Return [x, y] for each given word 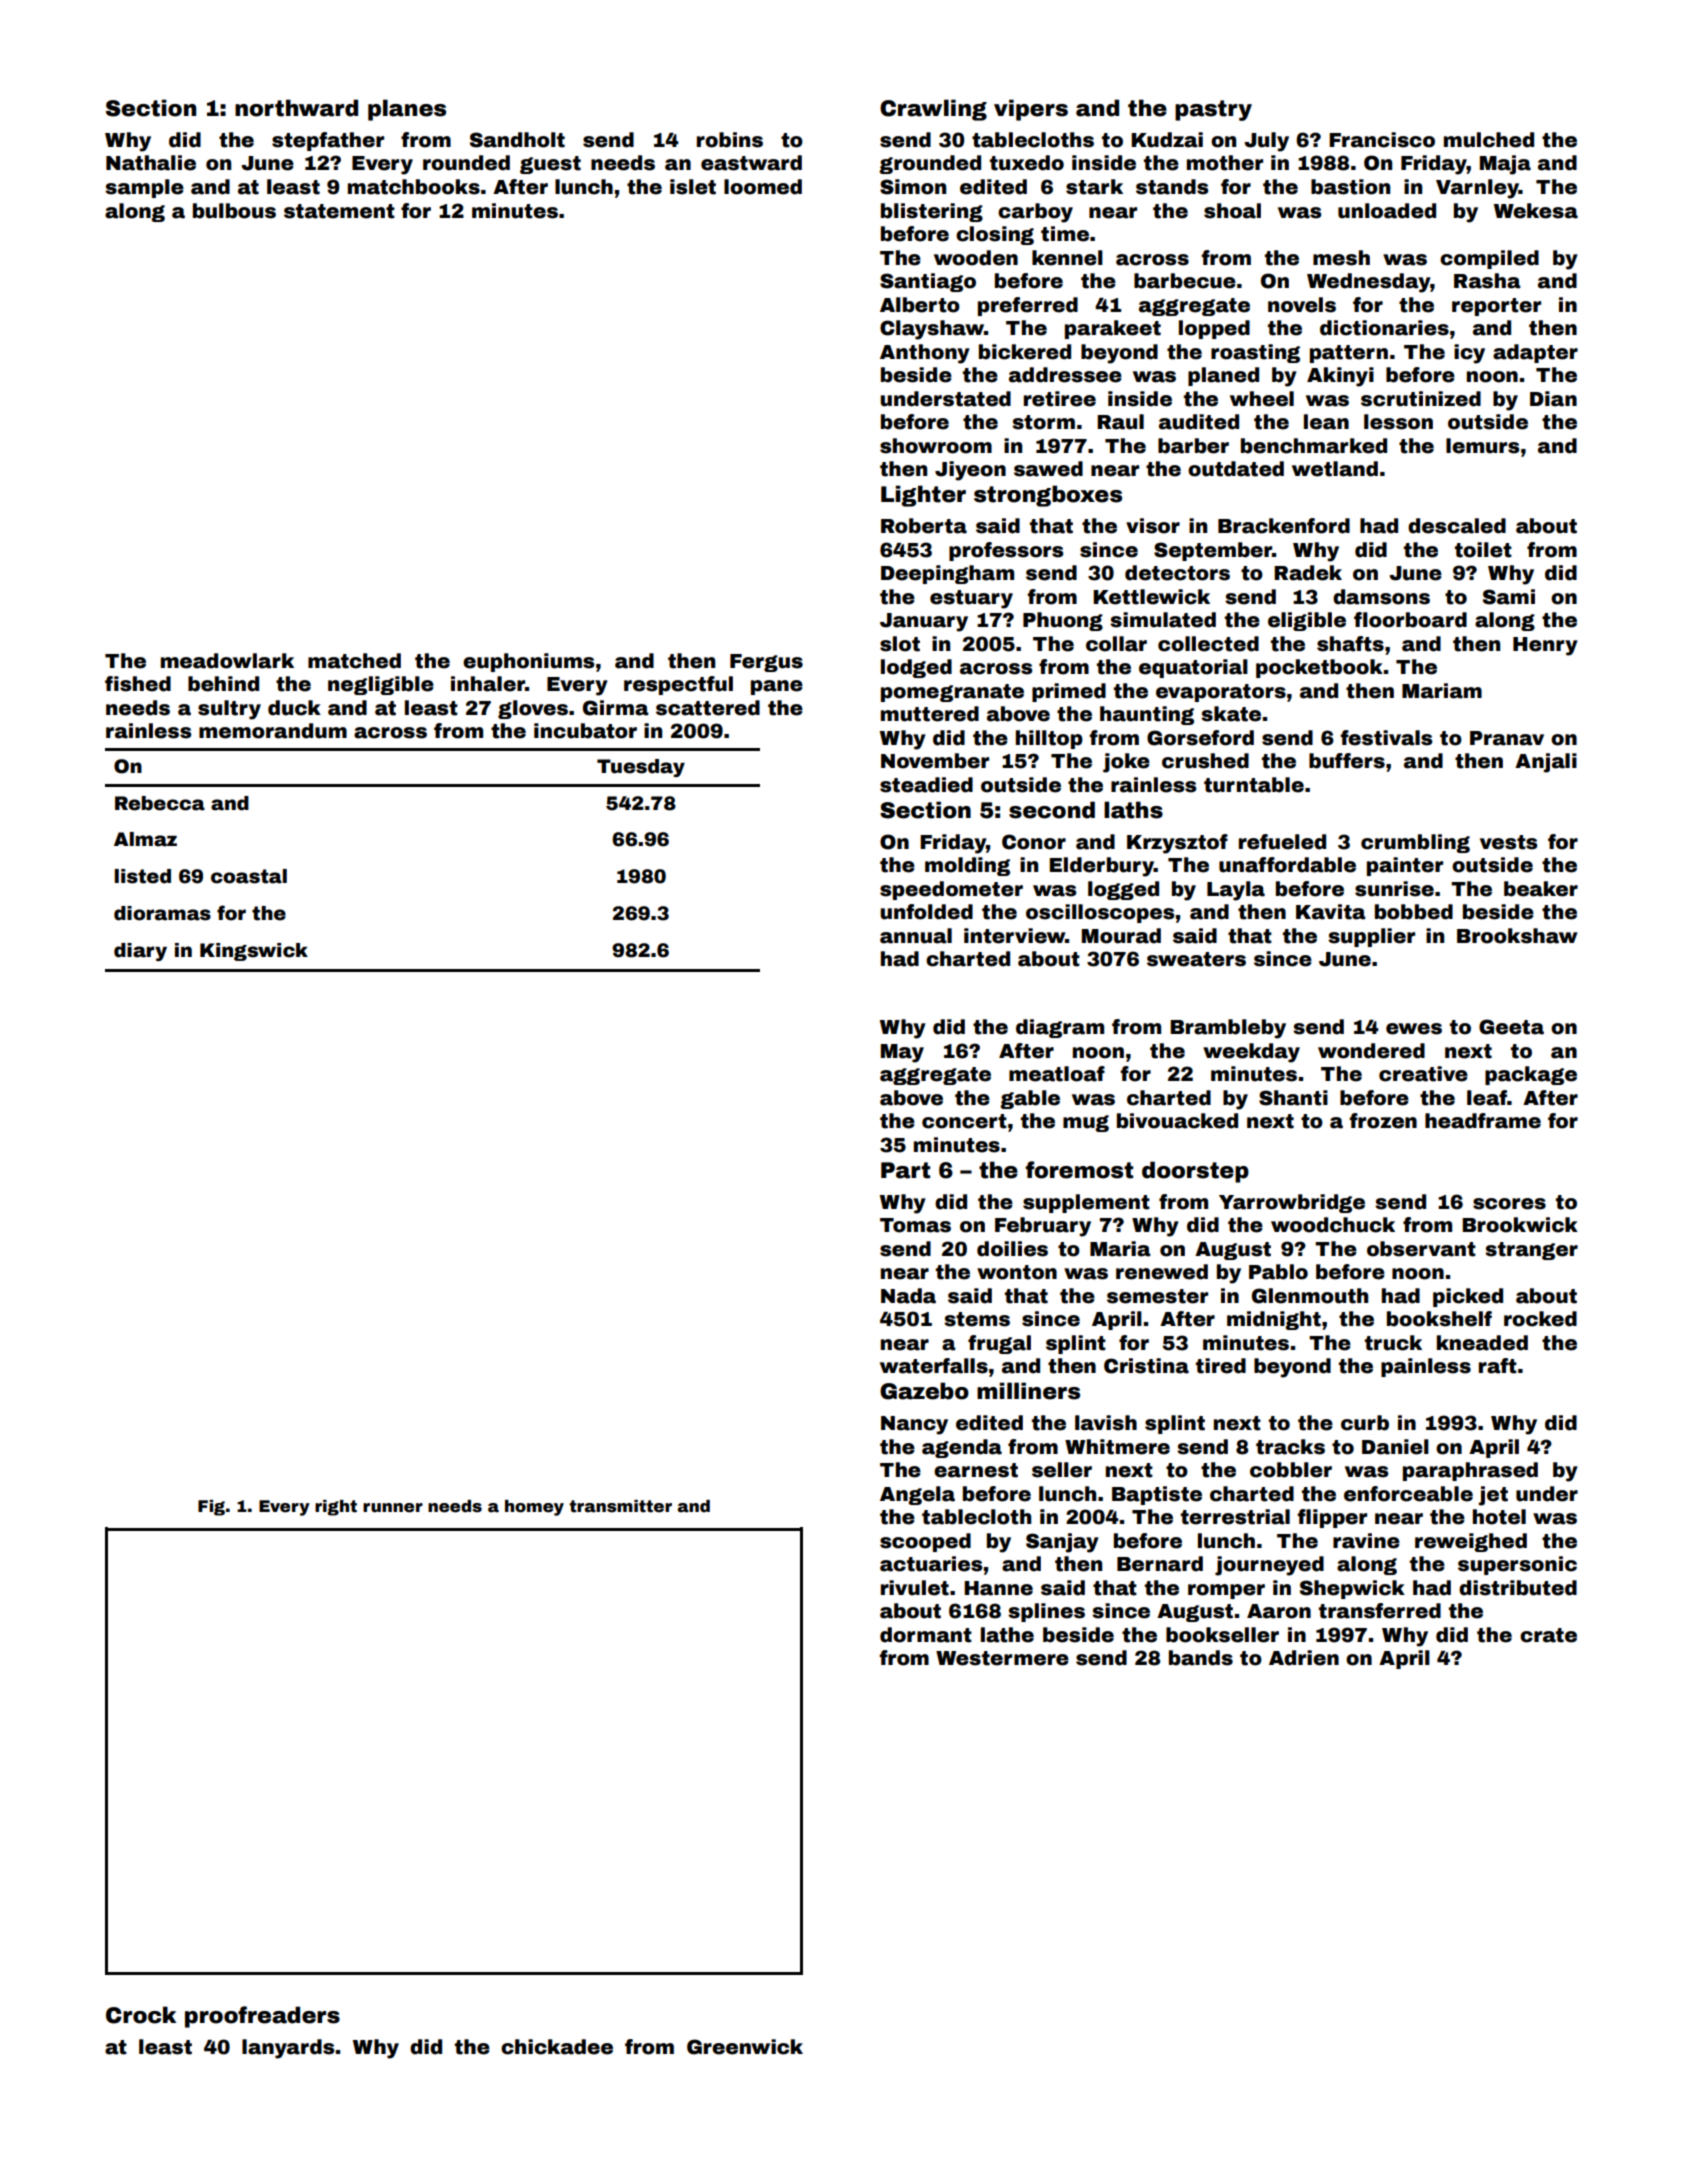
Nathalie [151, 163]
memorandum [273, 731]
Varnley [1477, 189]
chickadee [557, 2047]
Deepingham [947, 574]
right [336, 1508]
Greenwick [745, 2047]
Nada [908, 1296]
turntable [1254, 785]
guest [550, 165]
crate [1548, 1635]
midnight [1274, 1320]
